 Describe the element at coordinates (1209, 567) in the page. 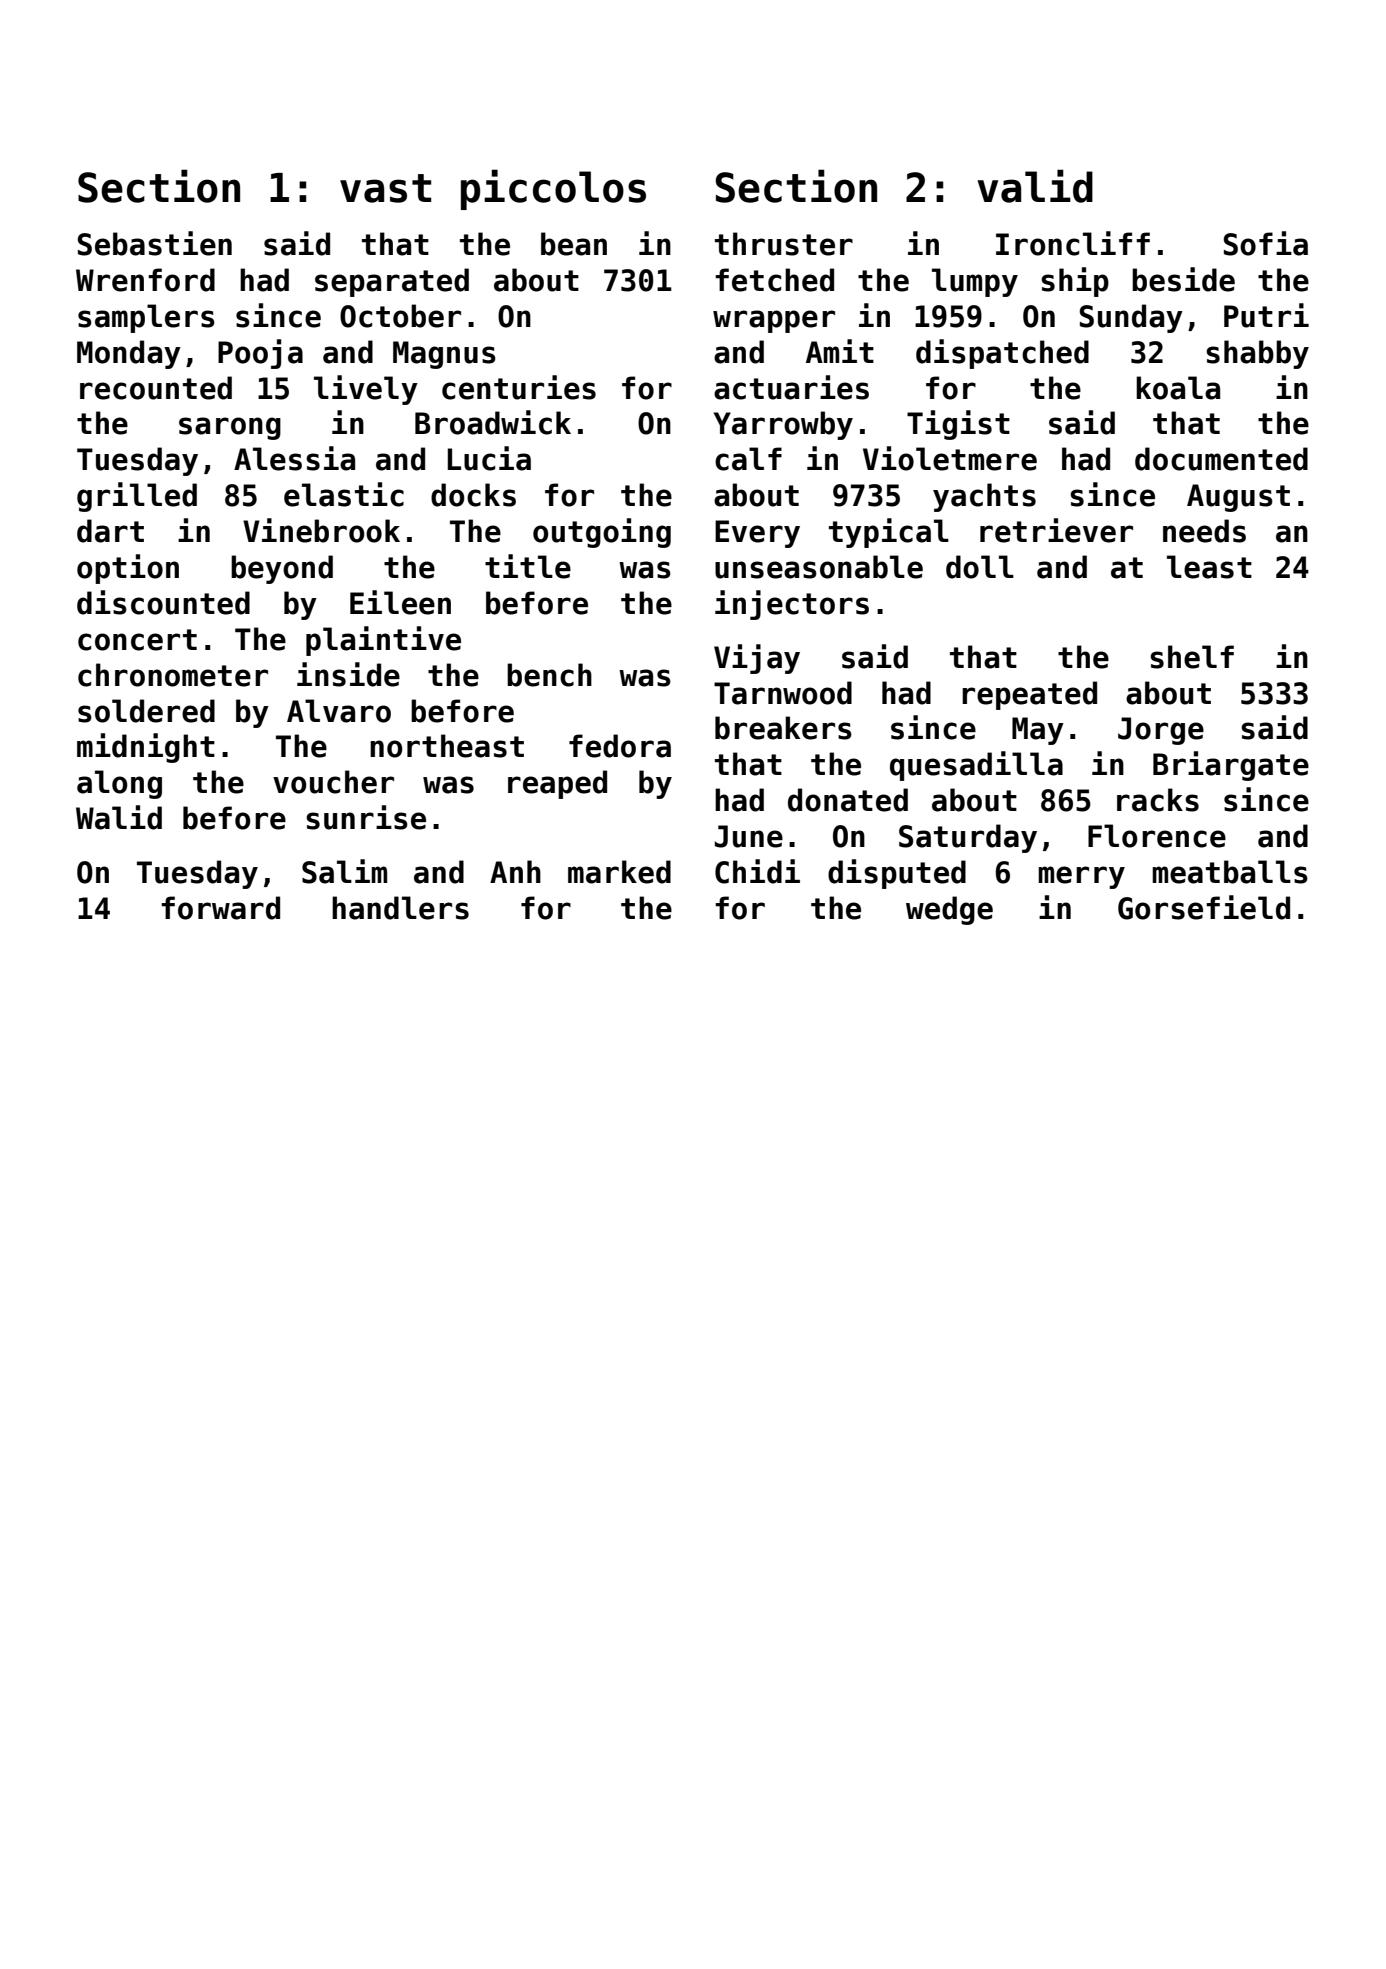

I see `least` at that location.
